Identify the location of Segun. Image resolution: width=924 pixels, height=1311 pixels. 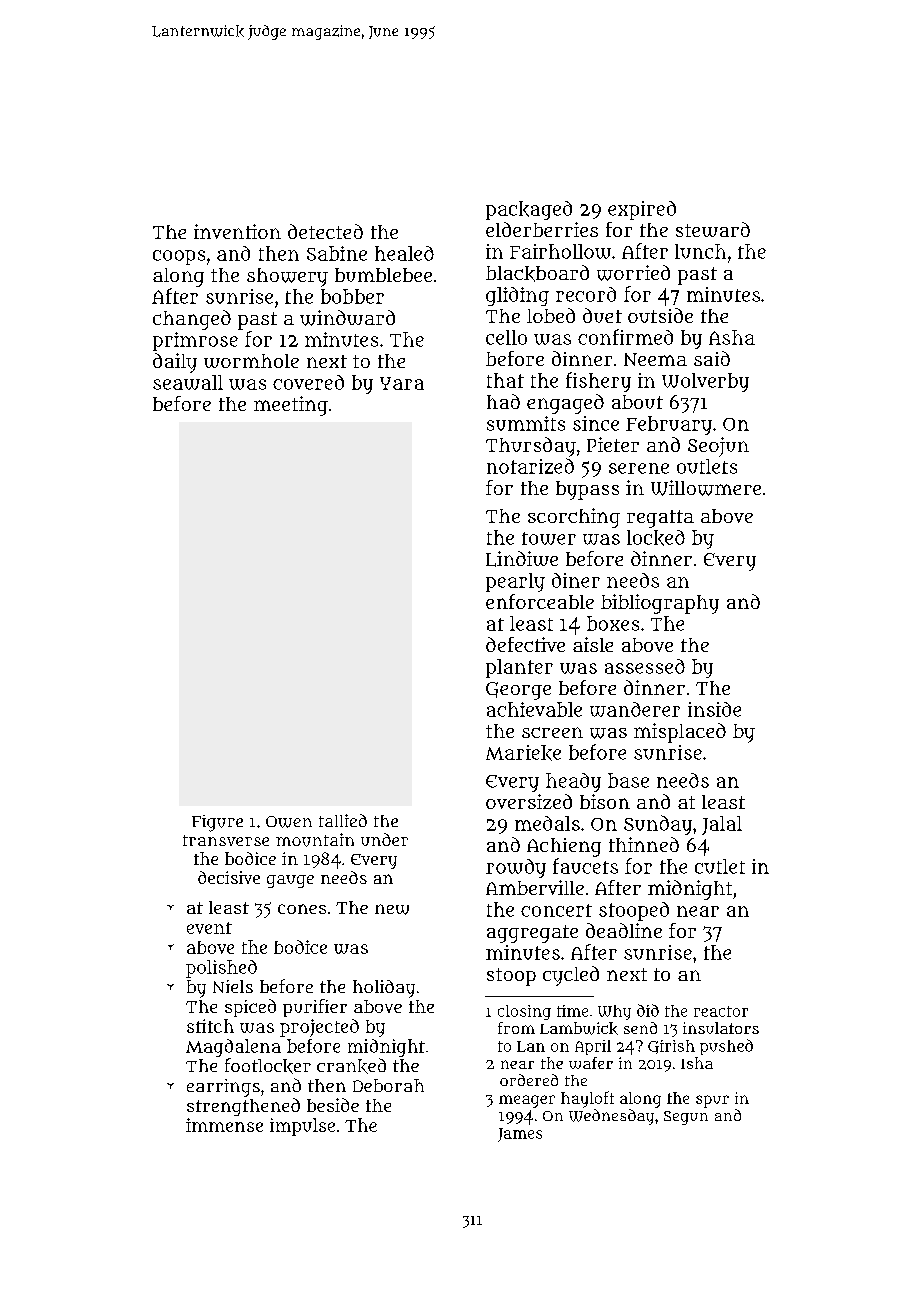
(686, 1118).
